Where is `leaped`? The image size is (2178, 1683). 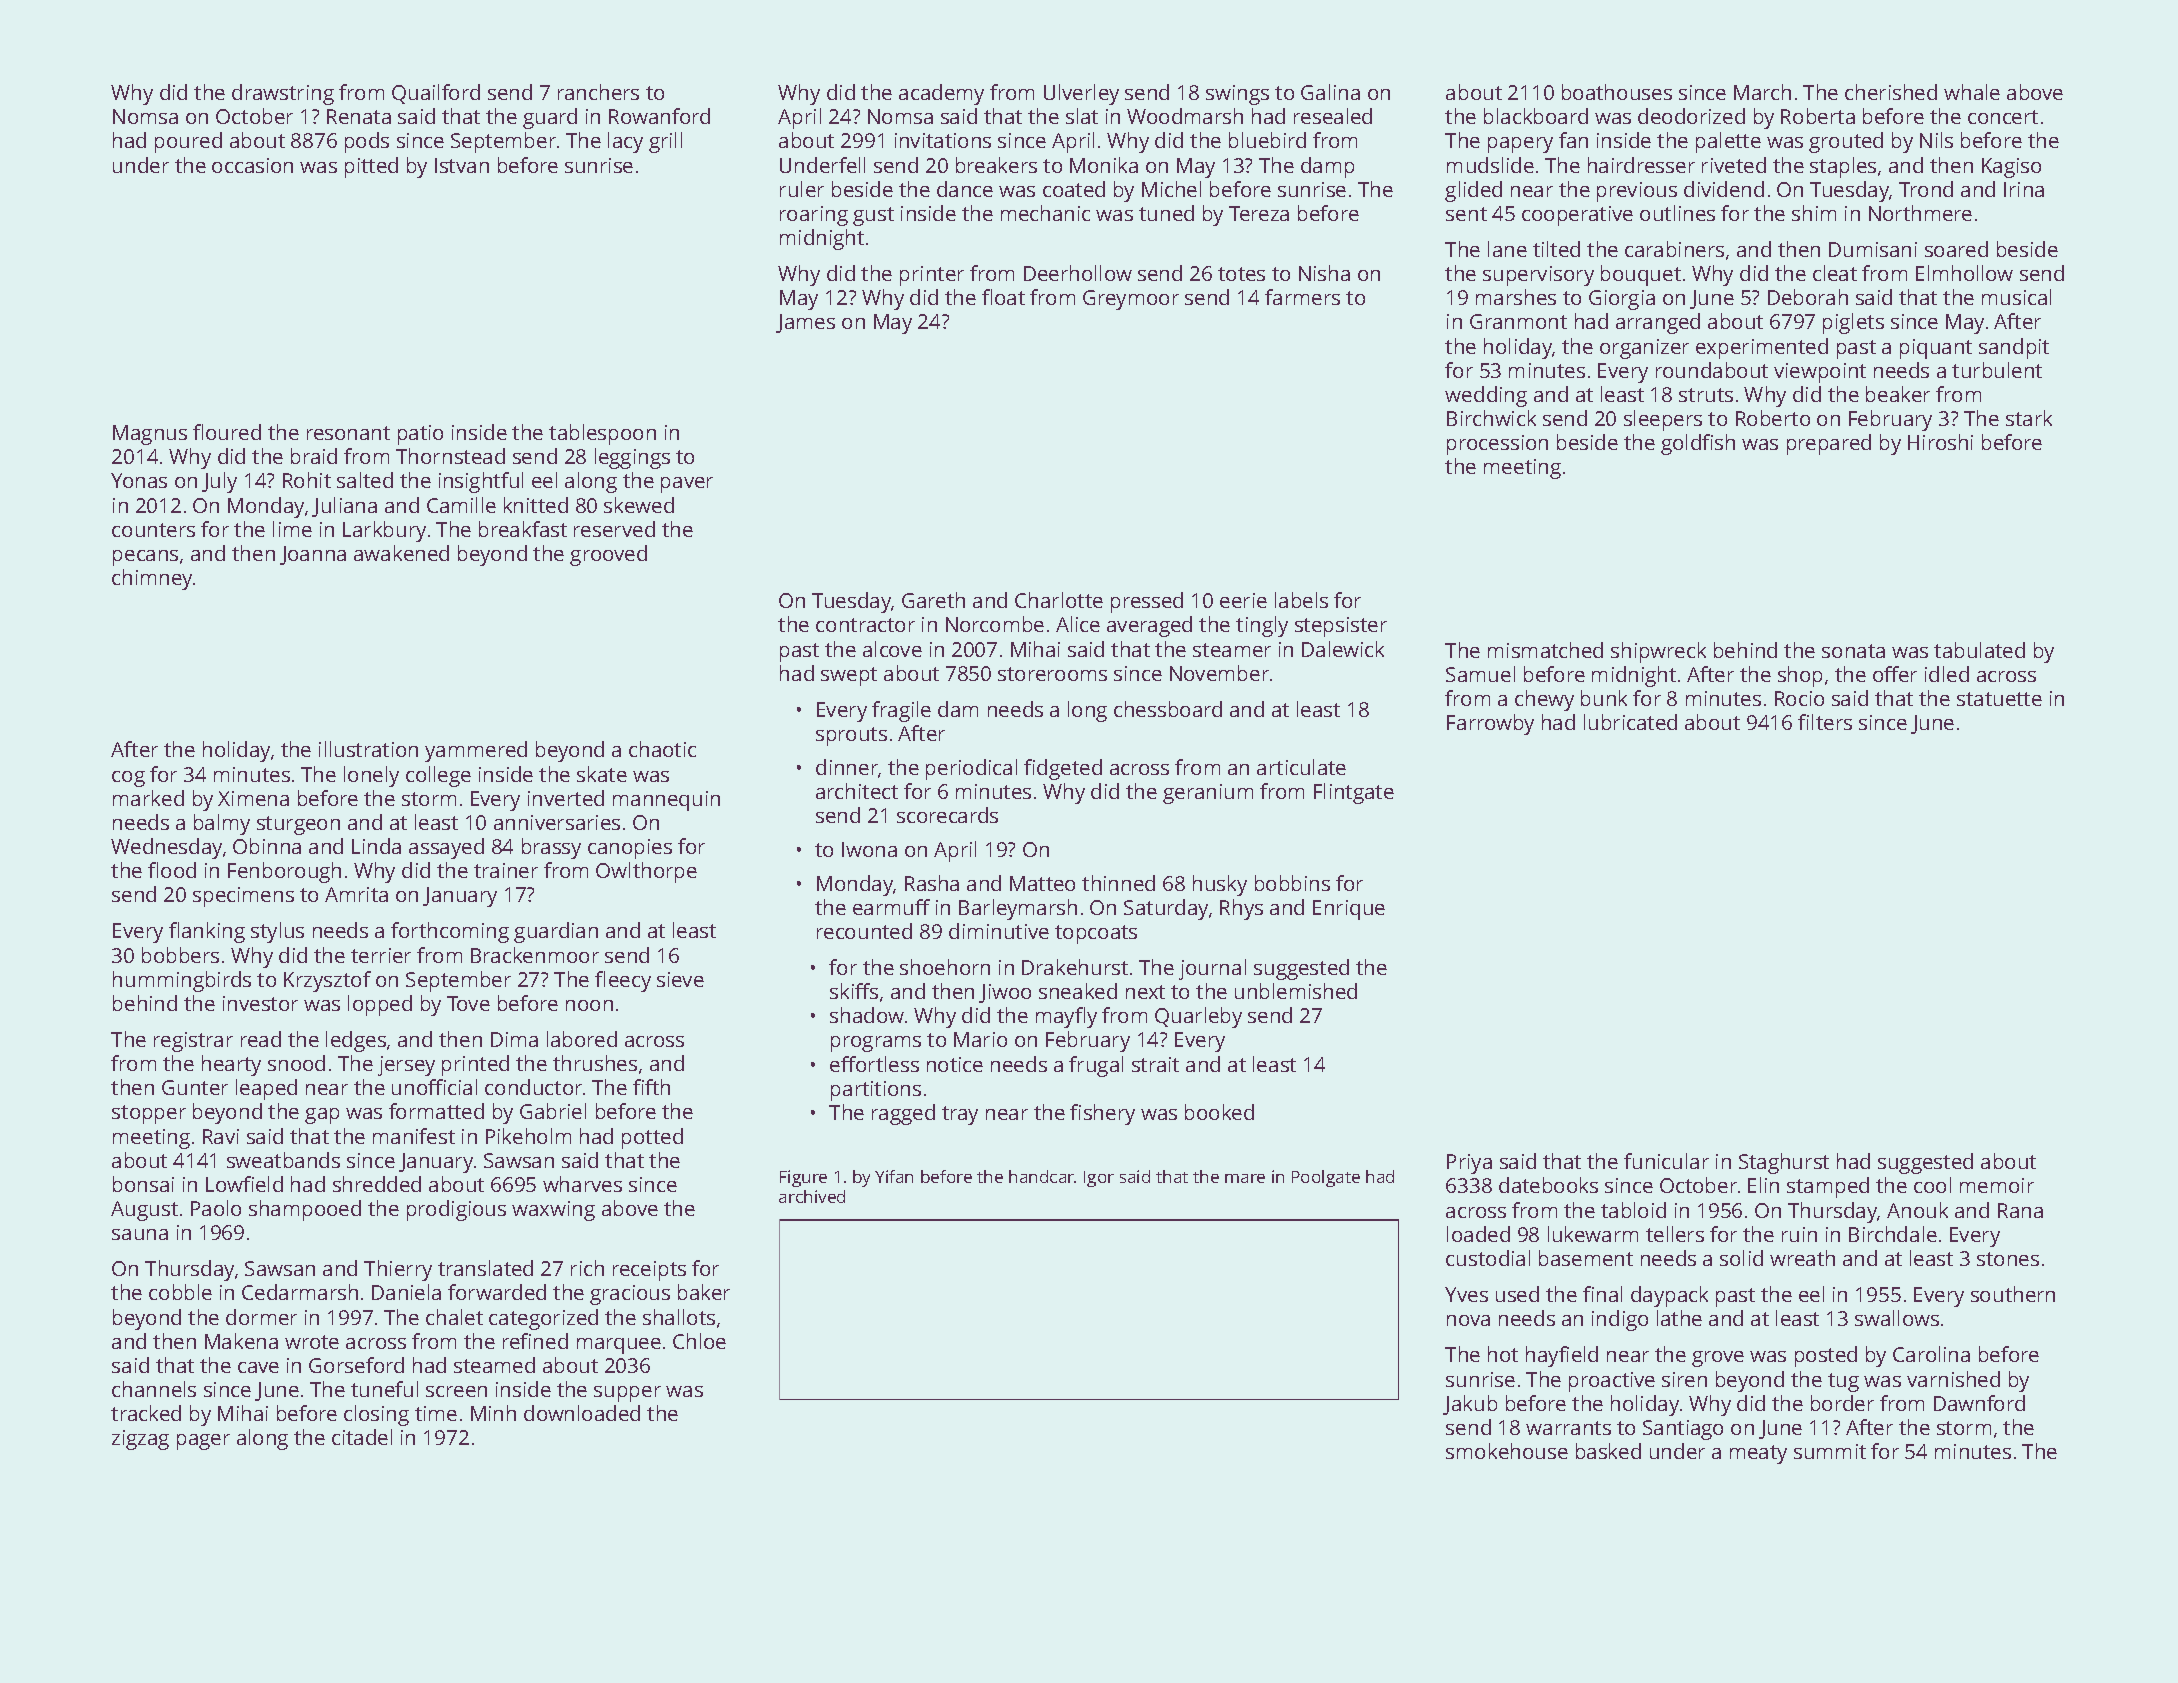 leaped is located at coordinates (266, 1089).
